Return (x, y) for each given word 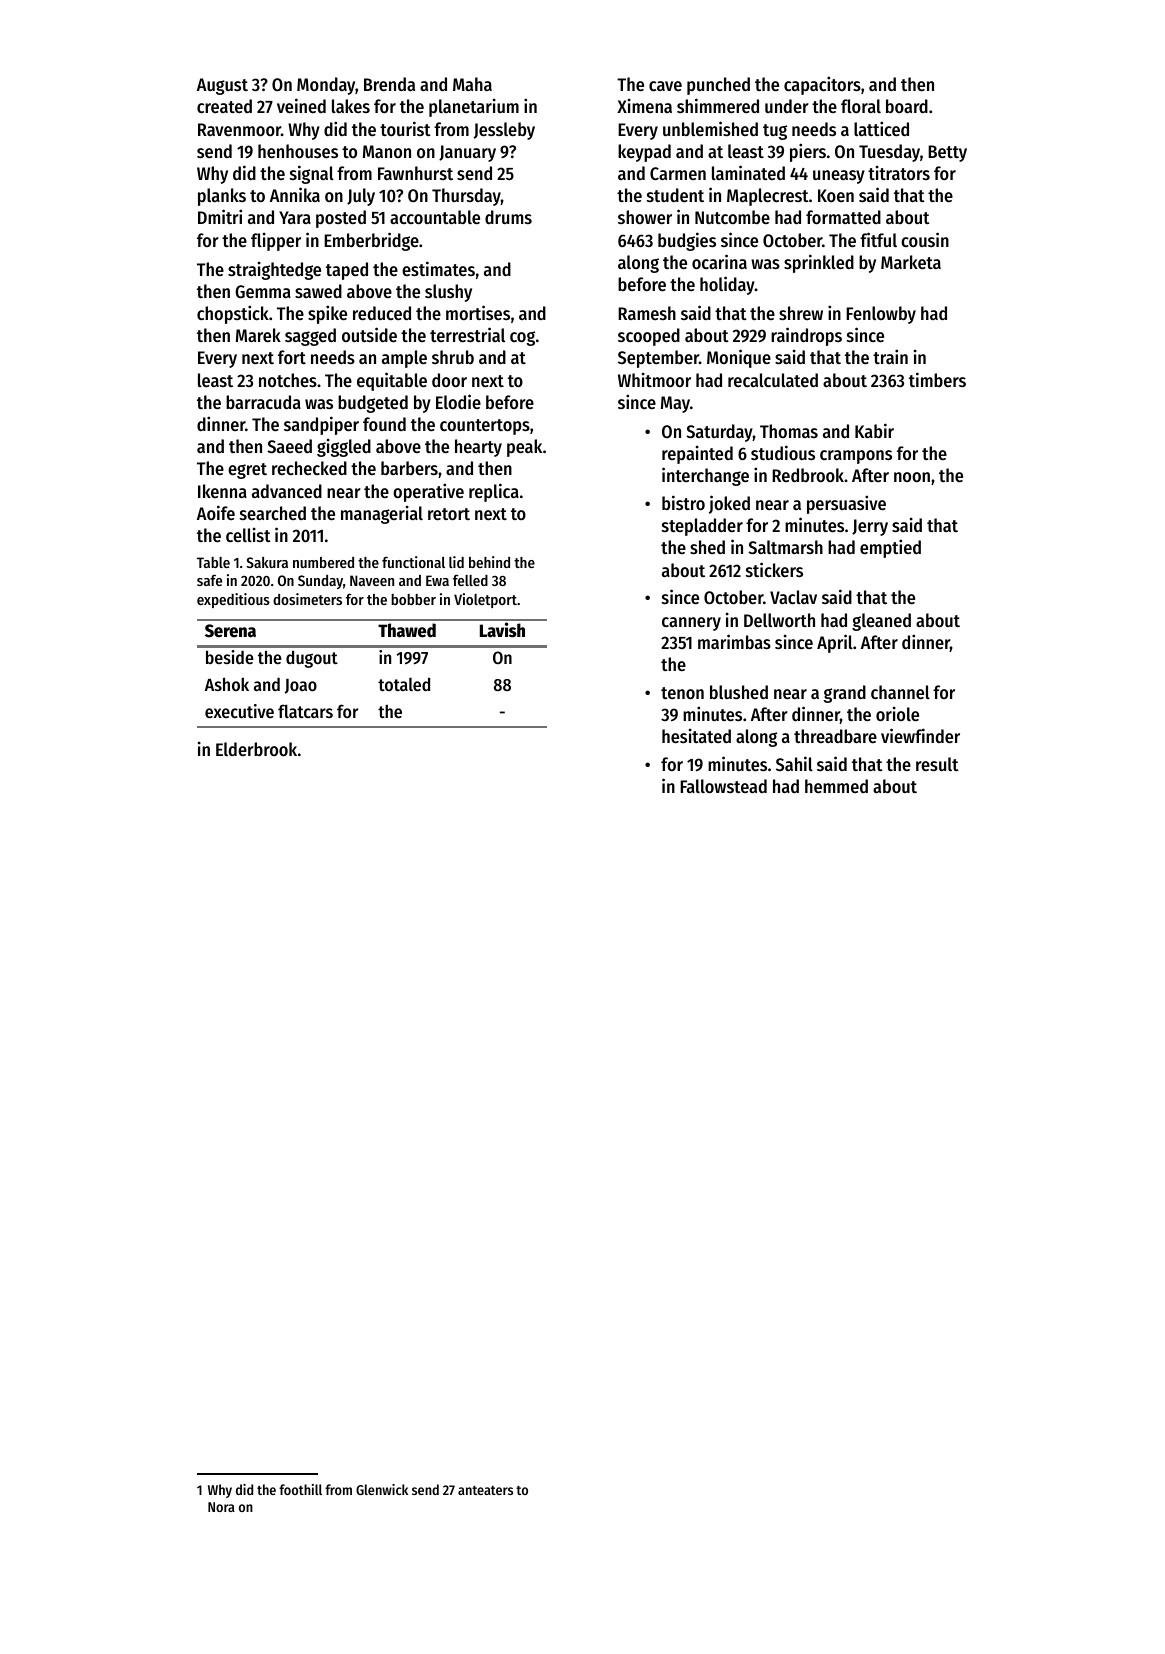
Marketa (911, 262)
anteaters (485, 1490)
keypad (644, 153)
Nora (221, 1507)
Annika (295, 194)
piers (808, 152)
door (449, 380)
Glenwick (382, 1489)
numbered (323, 562)
